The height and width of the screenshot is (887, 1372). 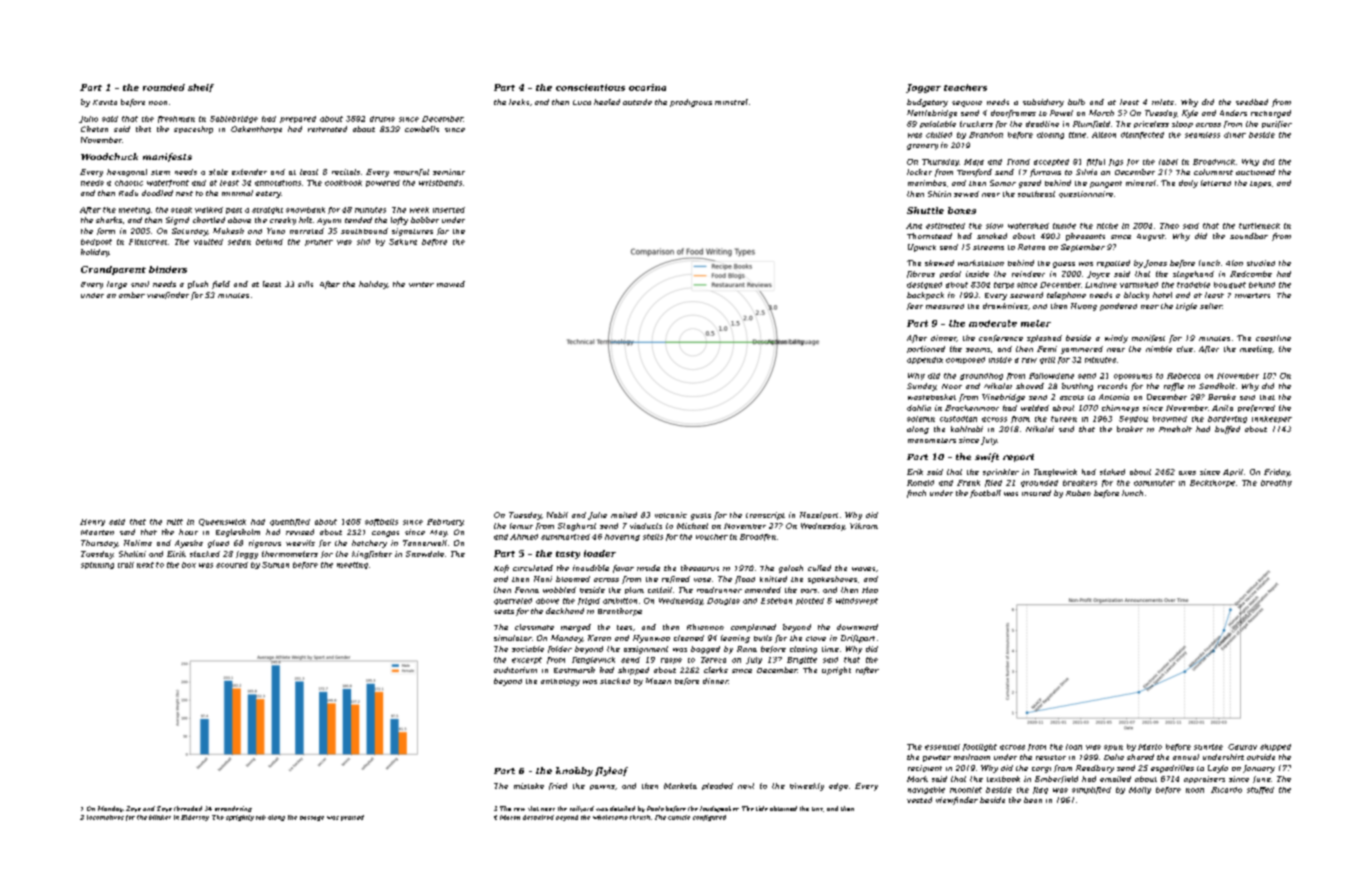 I want to click on amber, so click(x=132, y=295).
